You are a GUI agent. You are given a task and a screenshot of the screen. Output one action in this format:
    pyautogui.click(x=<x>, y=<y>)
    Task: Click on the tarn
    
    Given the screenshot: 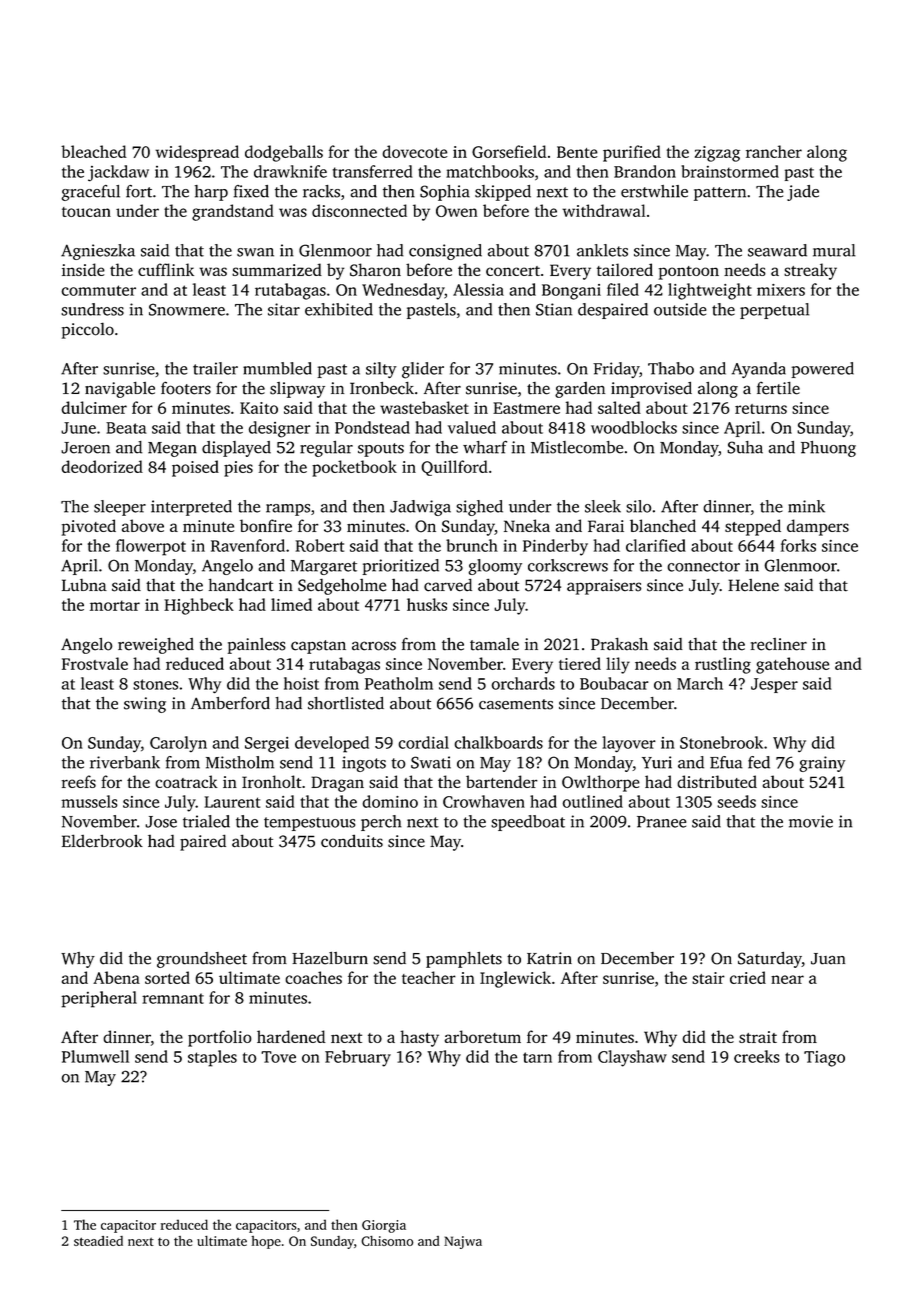 What is the action you would take?
    pyautogui.click(x=537, y=1057)
